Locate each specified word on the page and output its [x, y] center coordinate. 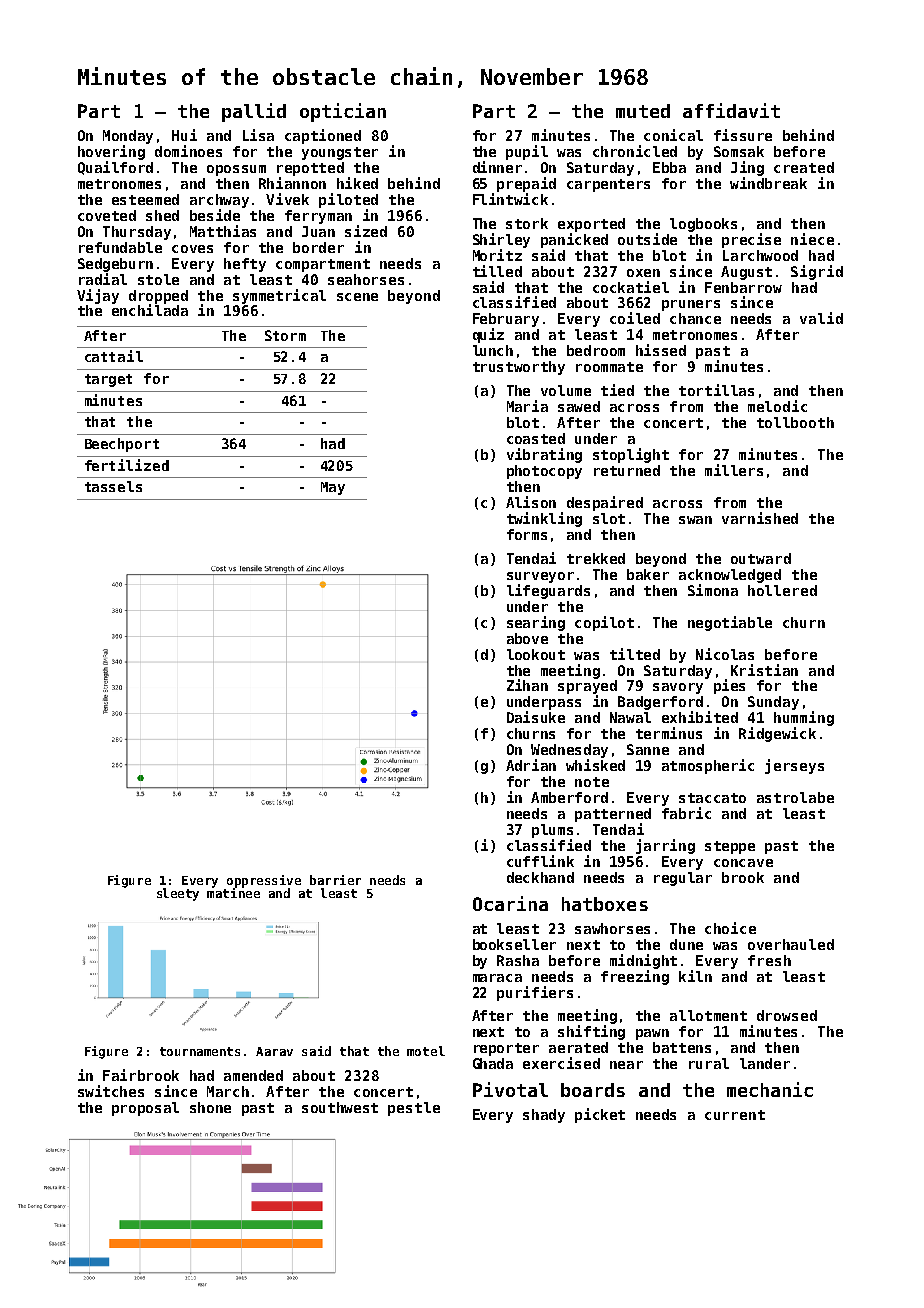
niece [812, 239]
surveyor [540, 577]
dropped [158, 297]
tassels [113, 486]
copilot [604, 623]
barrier [335, 880]
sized [366, 231]
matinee [233, 893]
